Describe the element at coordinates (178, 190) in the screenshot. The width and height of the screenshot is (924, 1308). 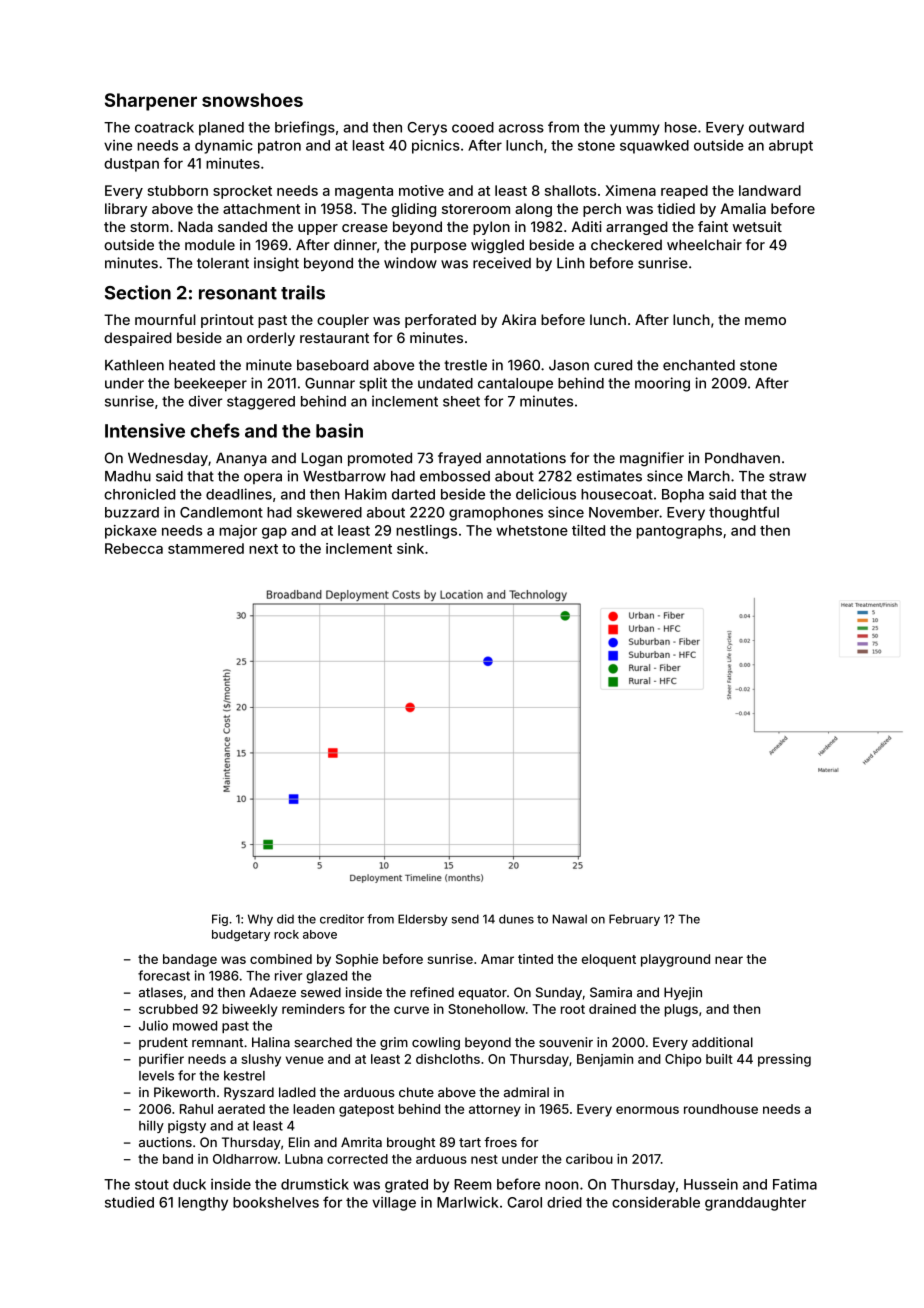
I see `stubborn` at that location.
